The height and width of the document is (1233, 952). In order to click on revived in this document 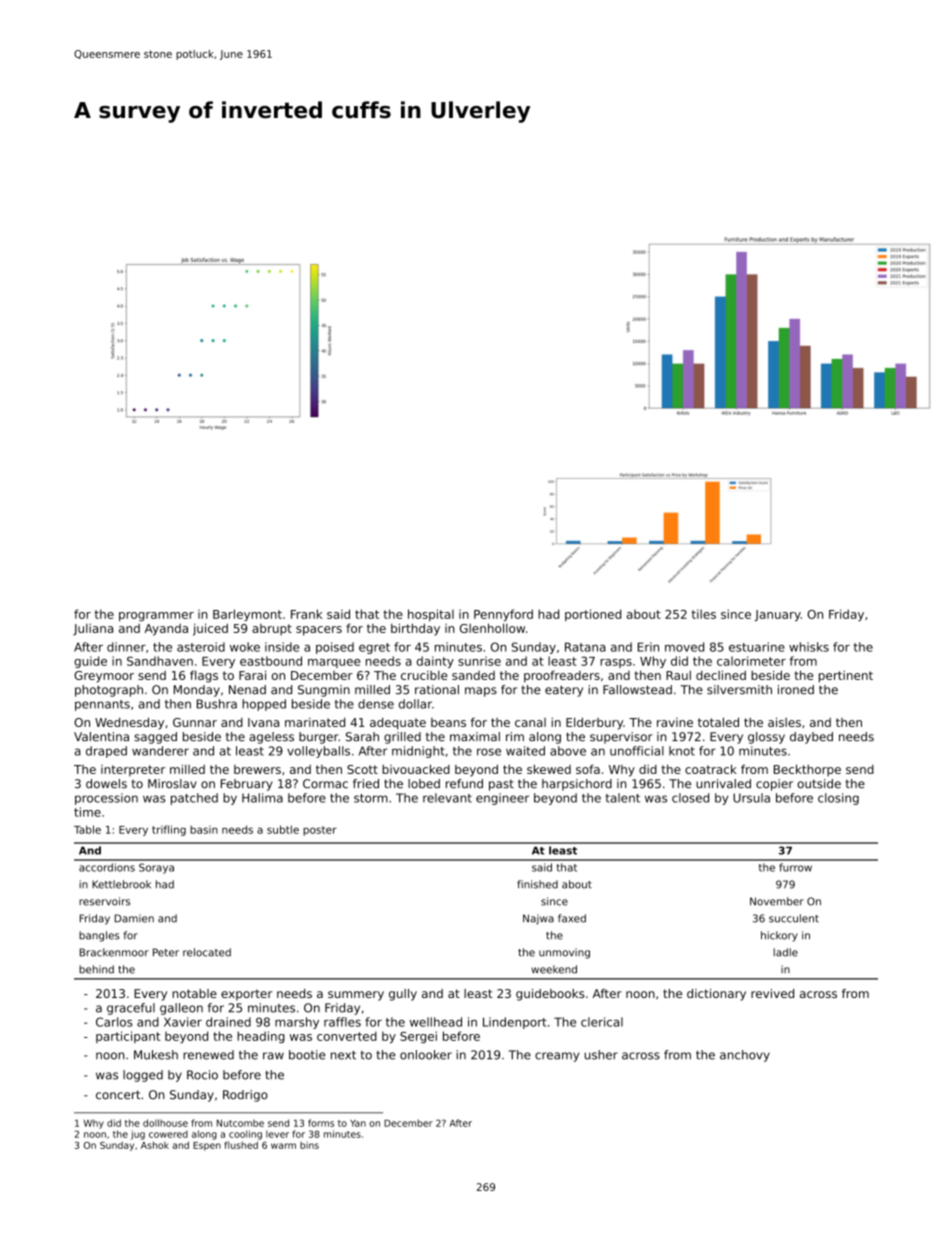, I will do `click(772, 993)`.
